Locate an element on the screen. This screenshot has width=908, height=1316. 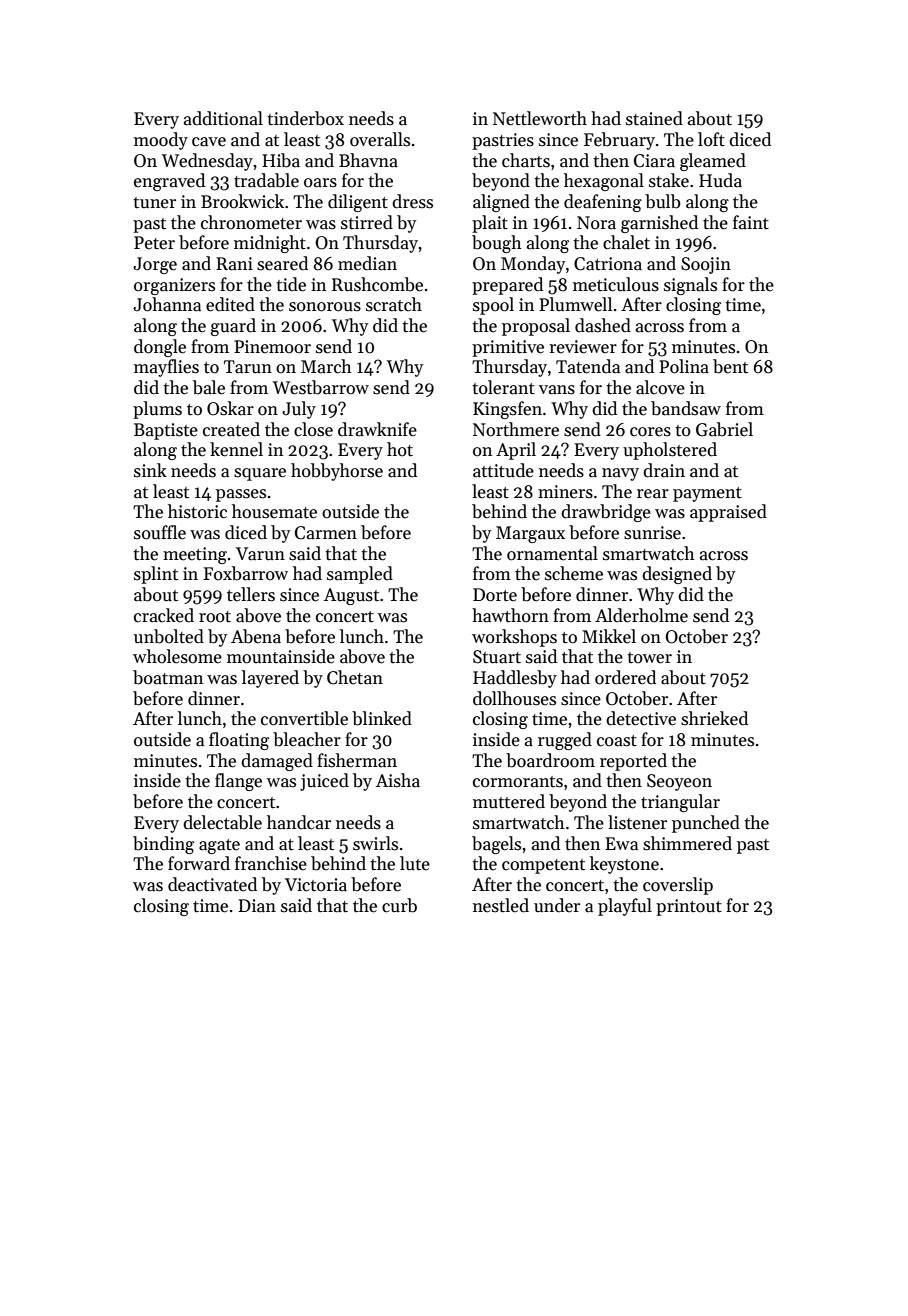
stained is located at coordinates (654, 118).
